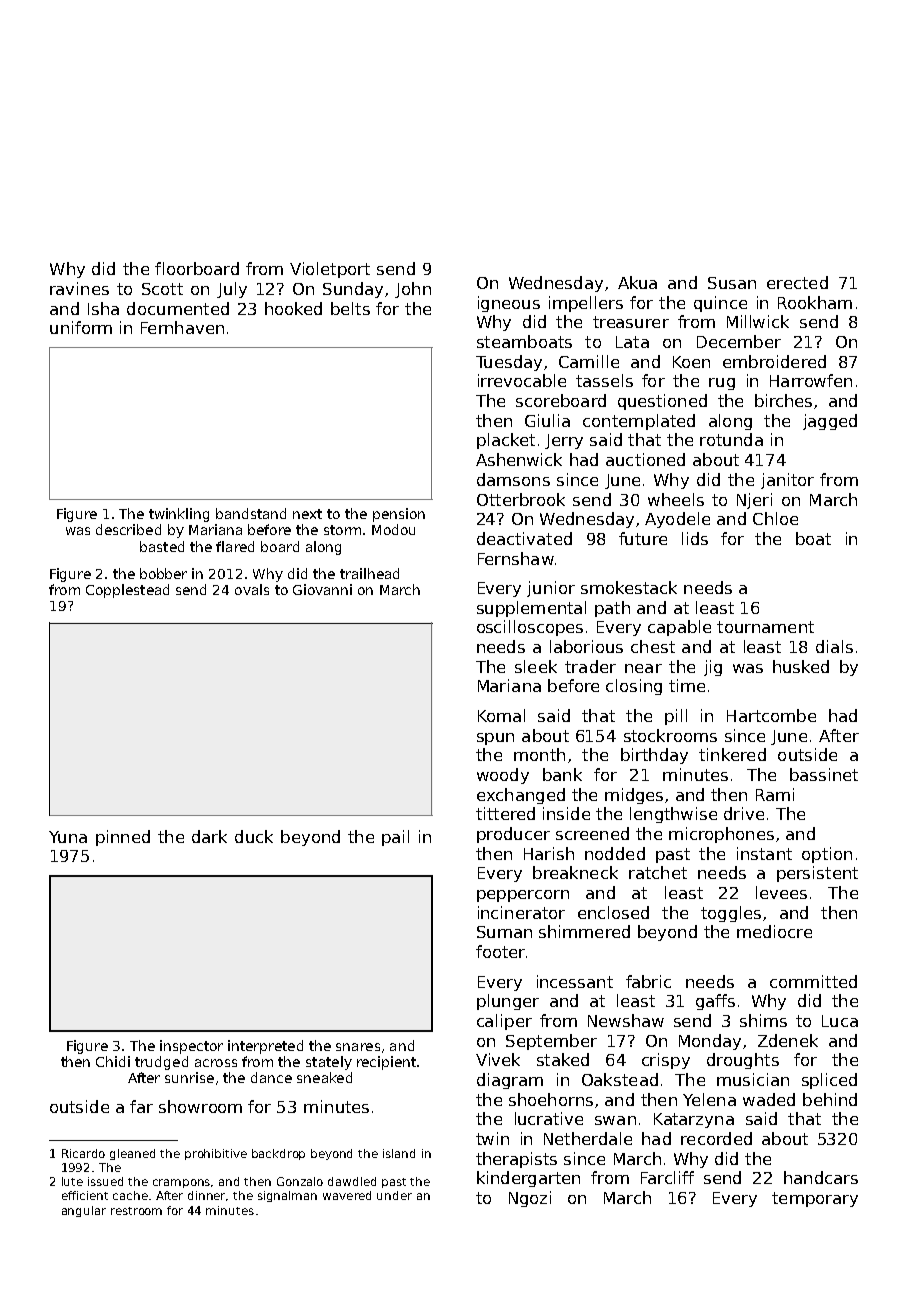 This document has height=1316, width=908. What do you see at coordinates (200, 1106) in the document?
I see `showroom` at bounding box center [200, 1106].
